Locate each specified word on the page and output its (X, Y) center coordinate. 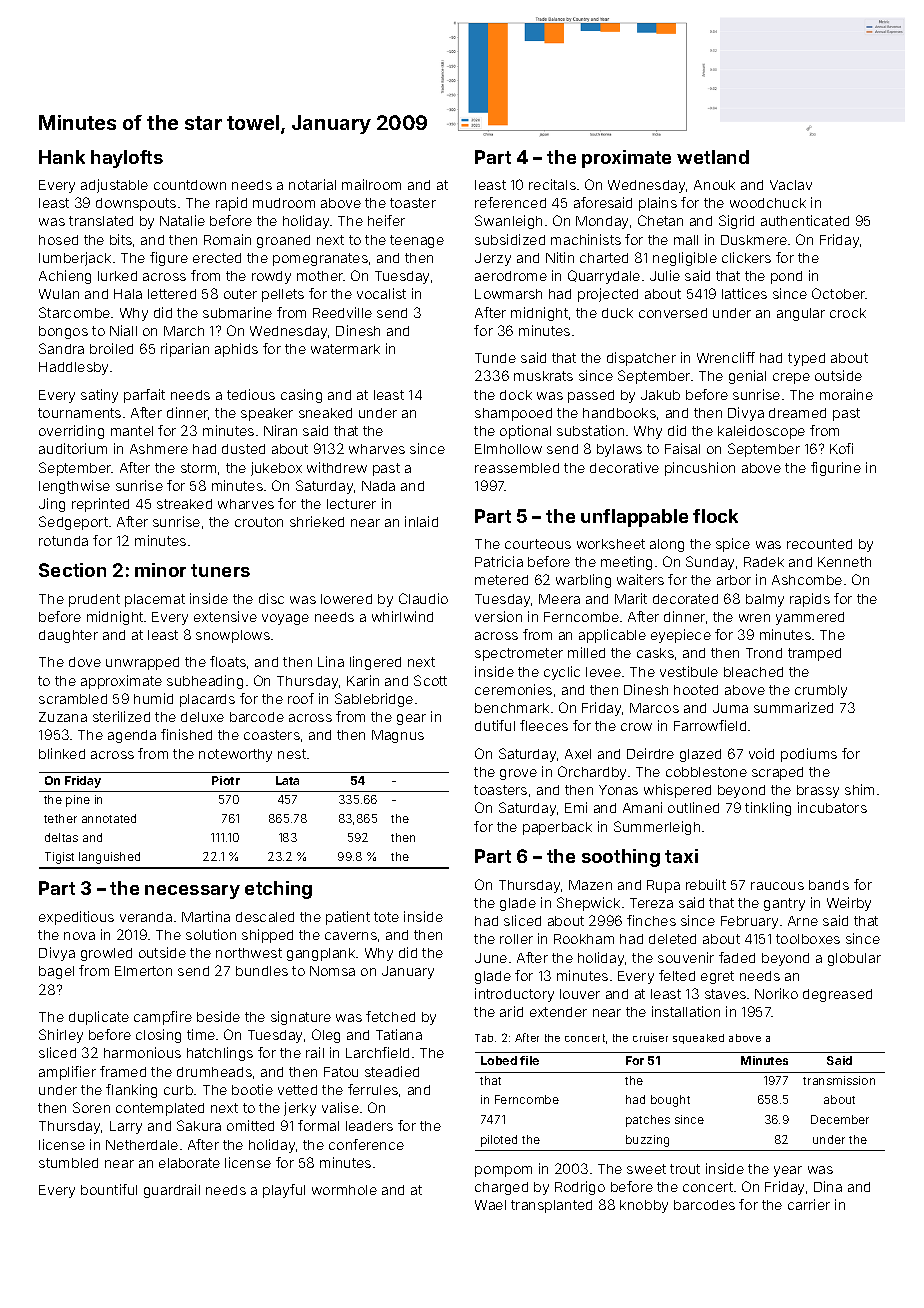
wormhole (344, 1190)
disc (271, 598)
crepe (791, 378)
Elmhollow (508, 449)
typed (806, 359)
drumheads (214, 1072)
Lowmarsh (508, 294)
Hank (62, 157)
